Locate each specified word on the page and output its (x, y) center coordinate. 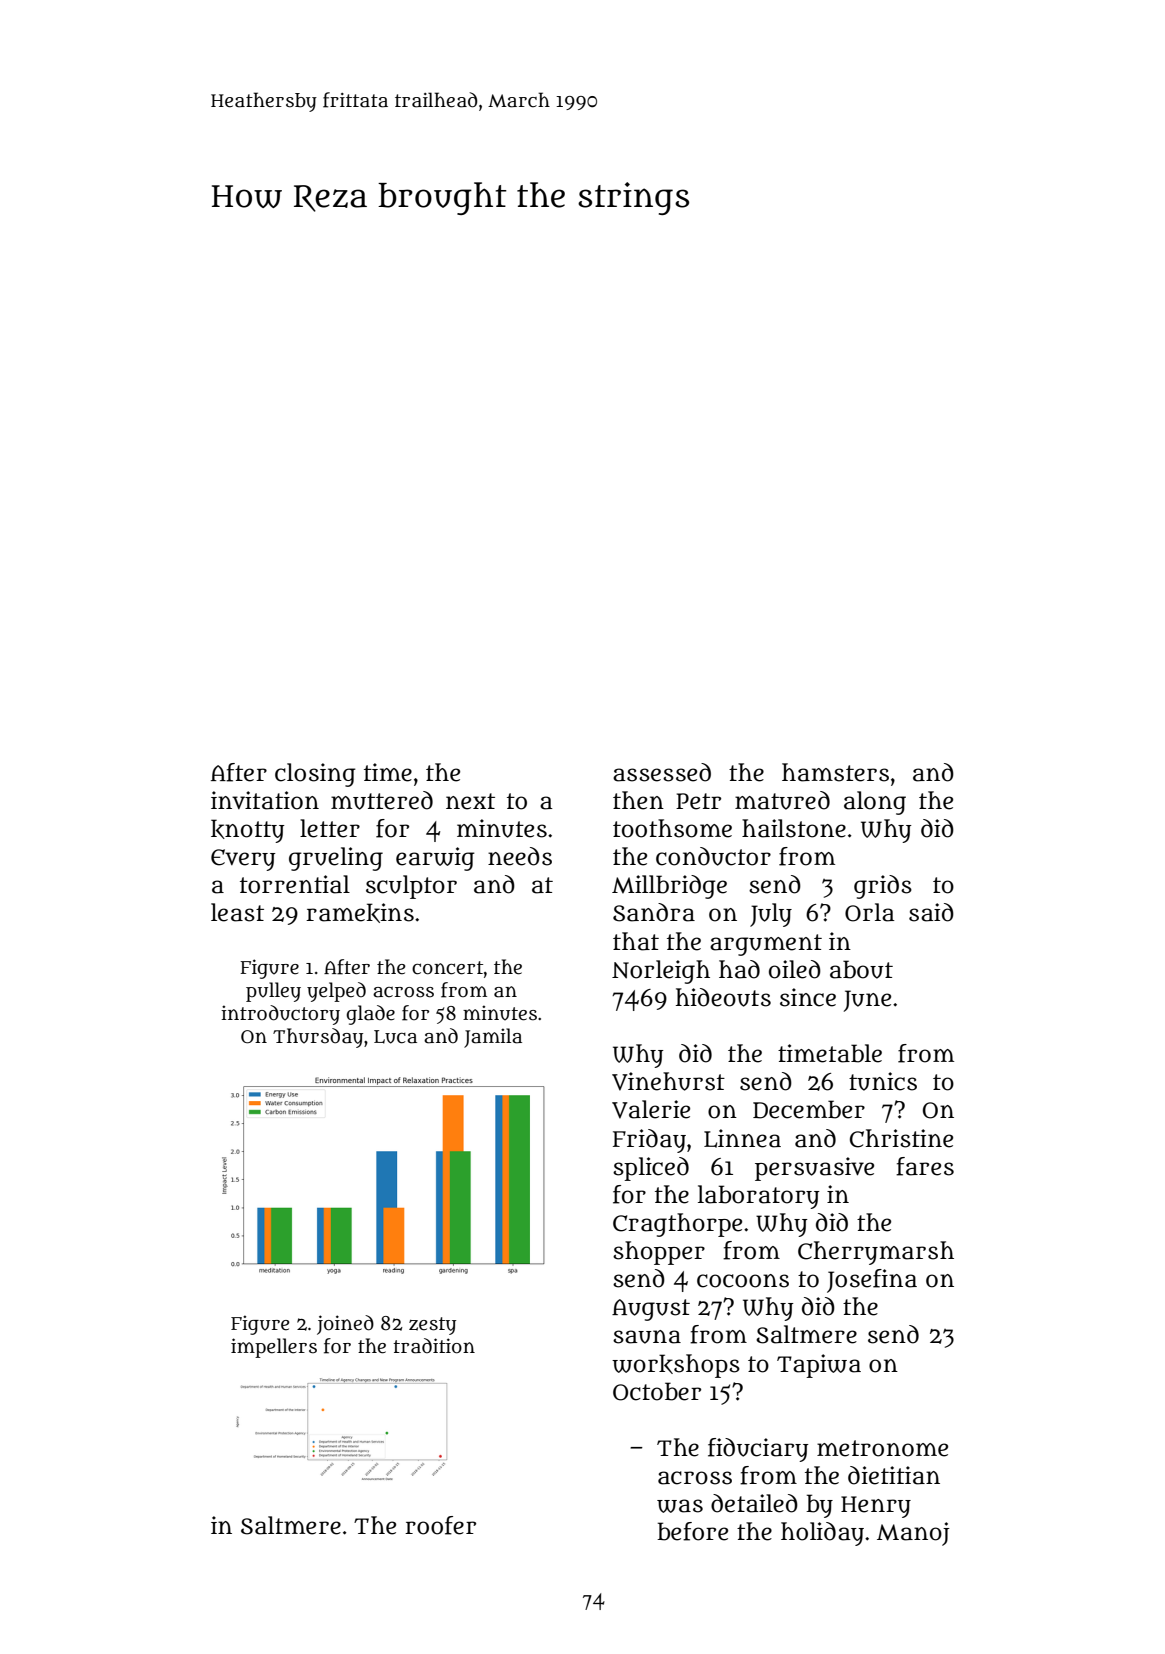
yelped (336, 992)
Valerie (651, 1109)
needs (520, 856)
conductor (713, 856)
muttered (382, 800)
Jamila (493, 1038)
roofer (440, 1525)
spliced (651, 1169)
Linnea (742, 1138)
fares (925, 1166)
